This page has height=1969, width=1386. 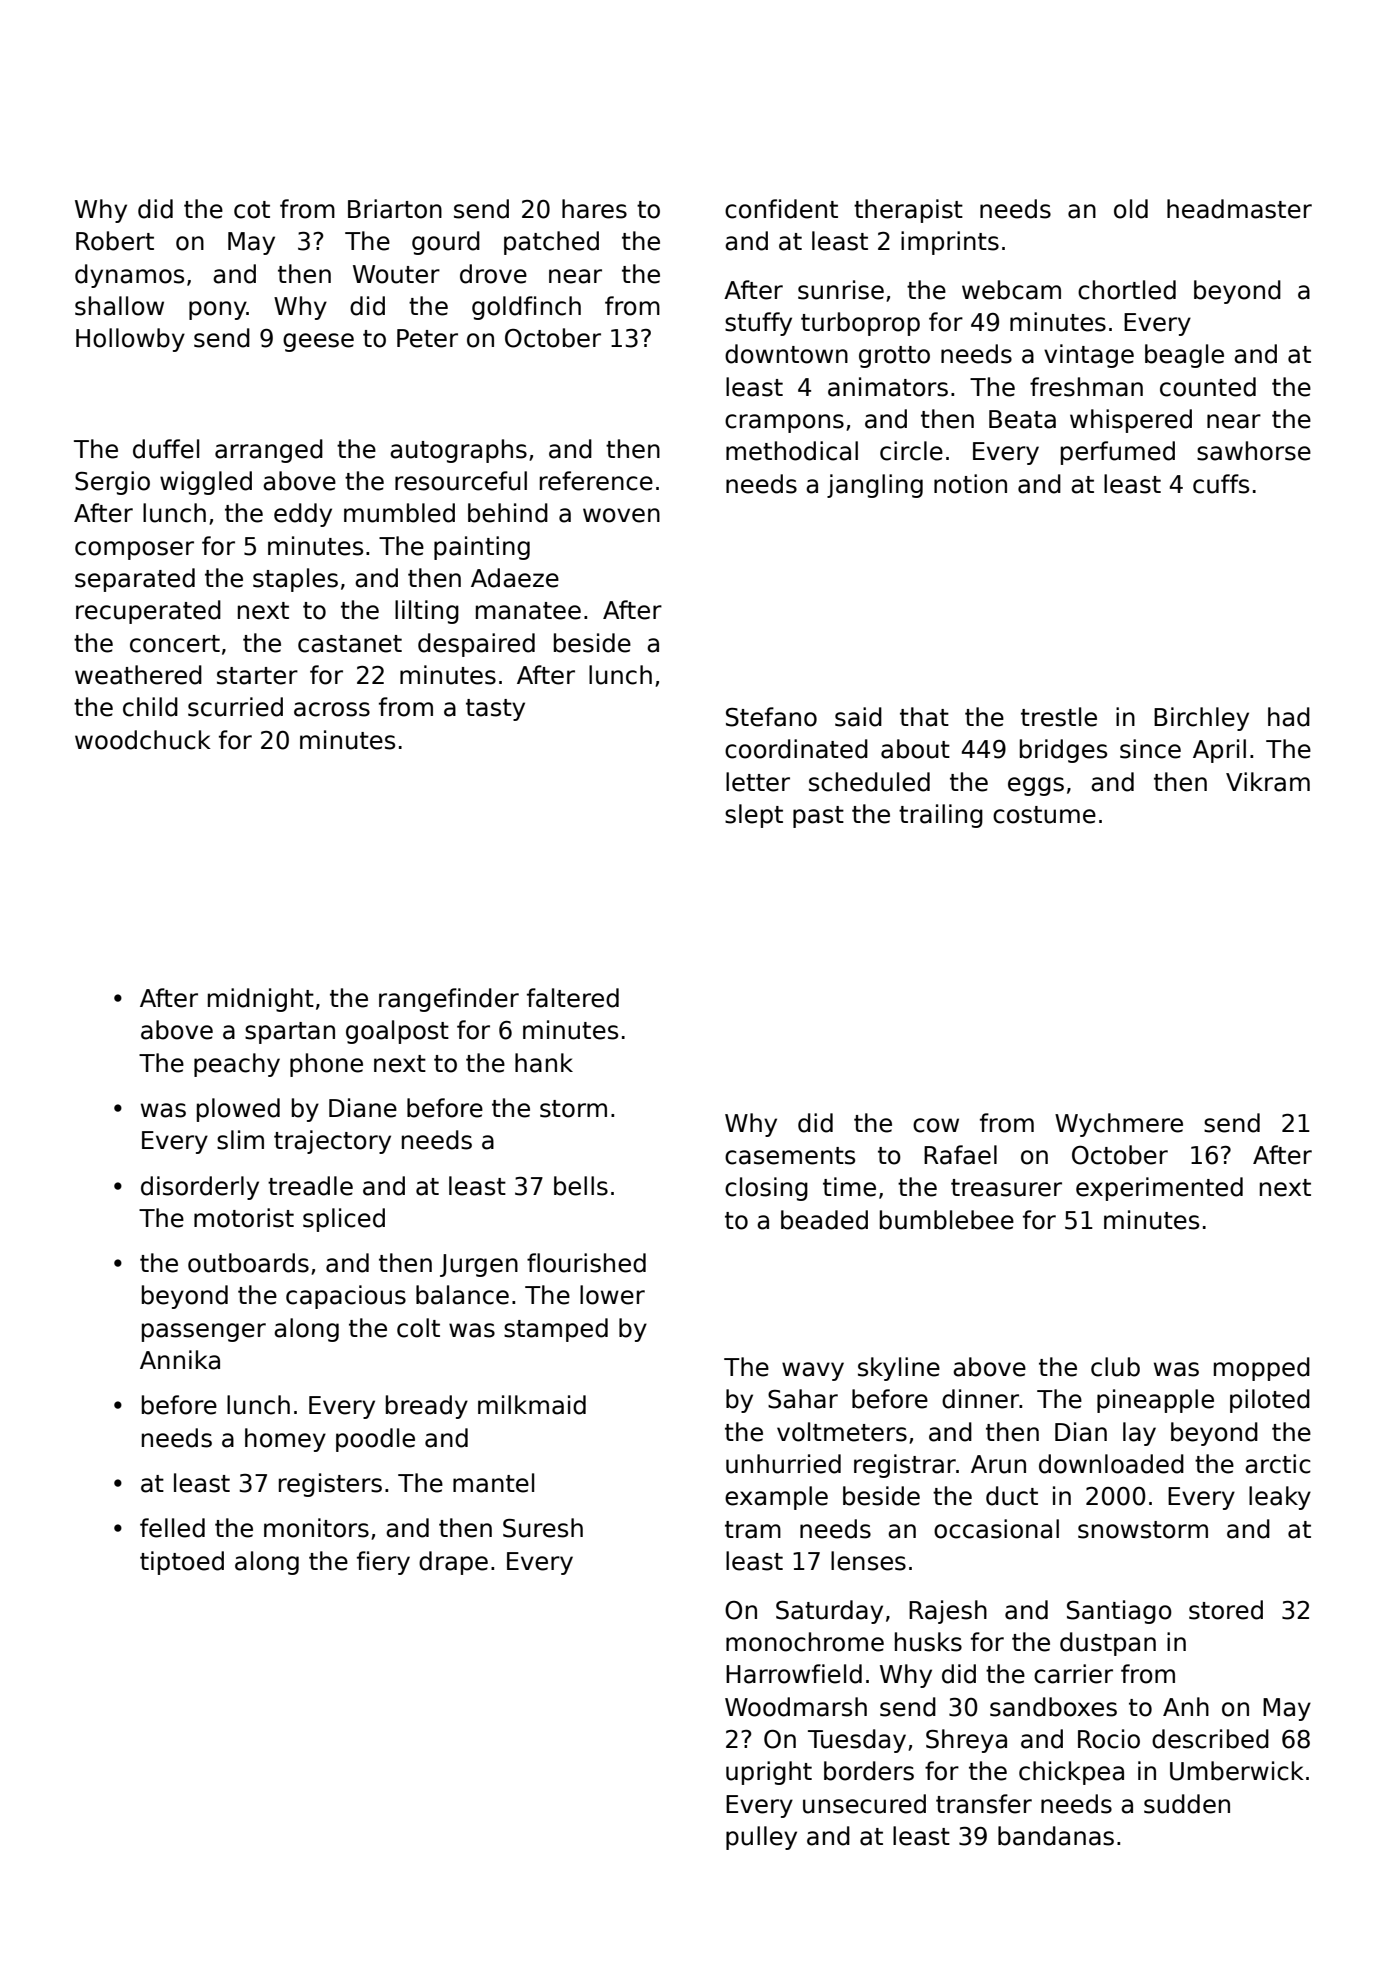 I want to click on fiery, so click(x=383, y=1563).
